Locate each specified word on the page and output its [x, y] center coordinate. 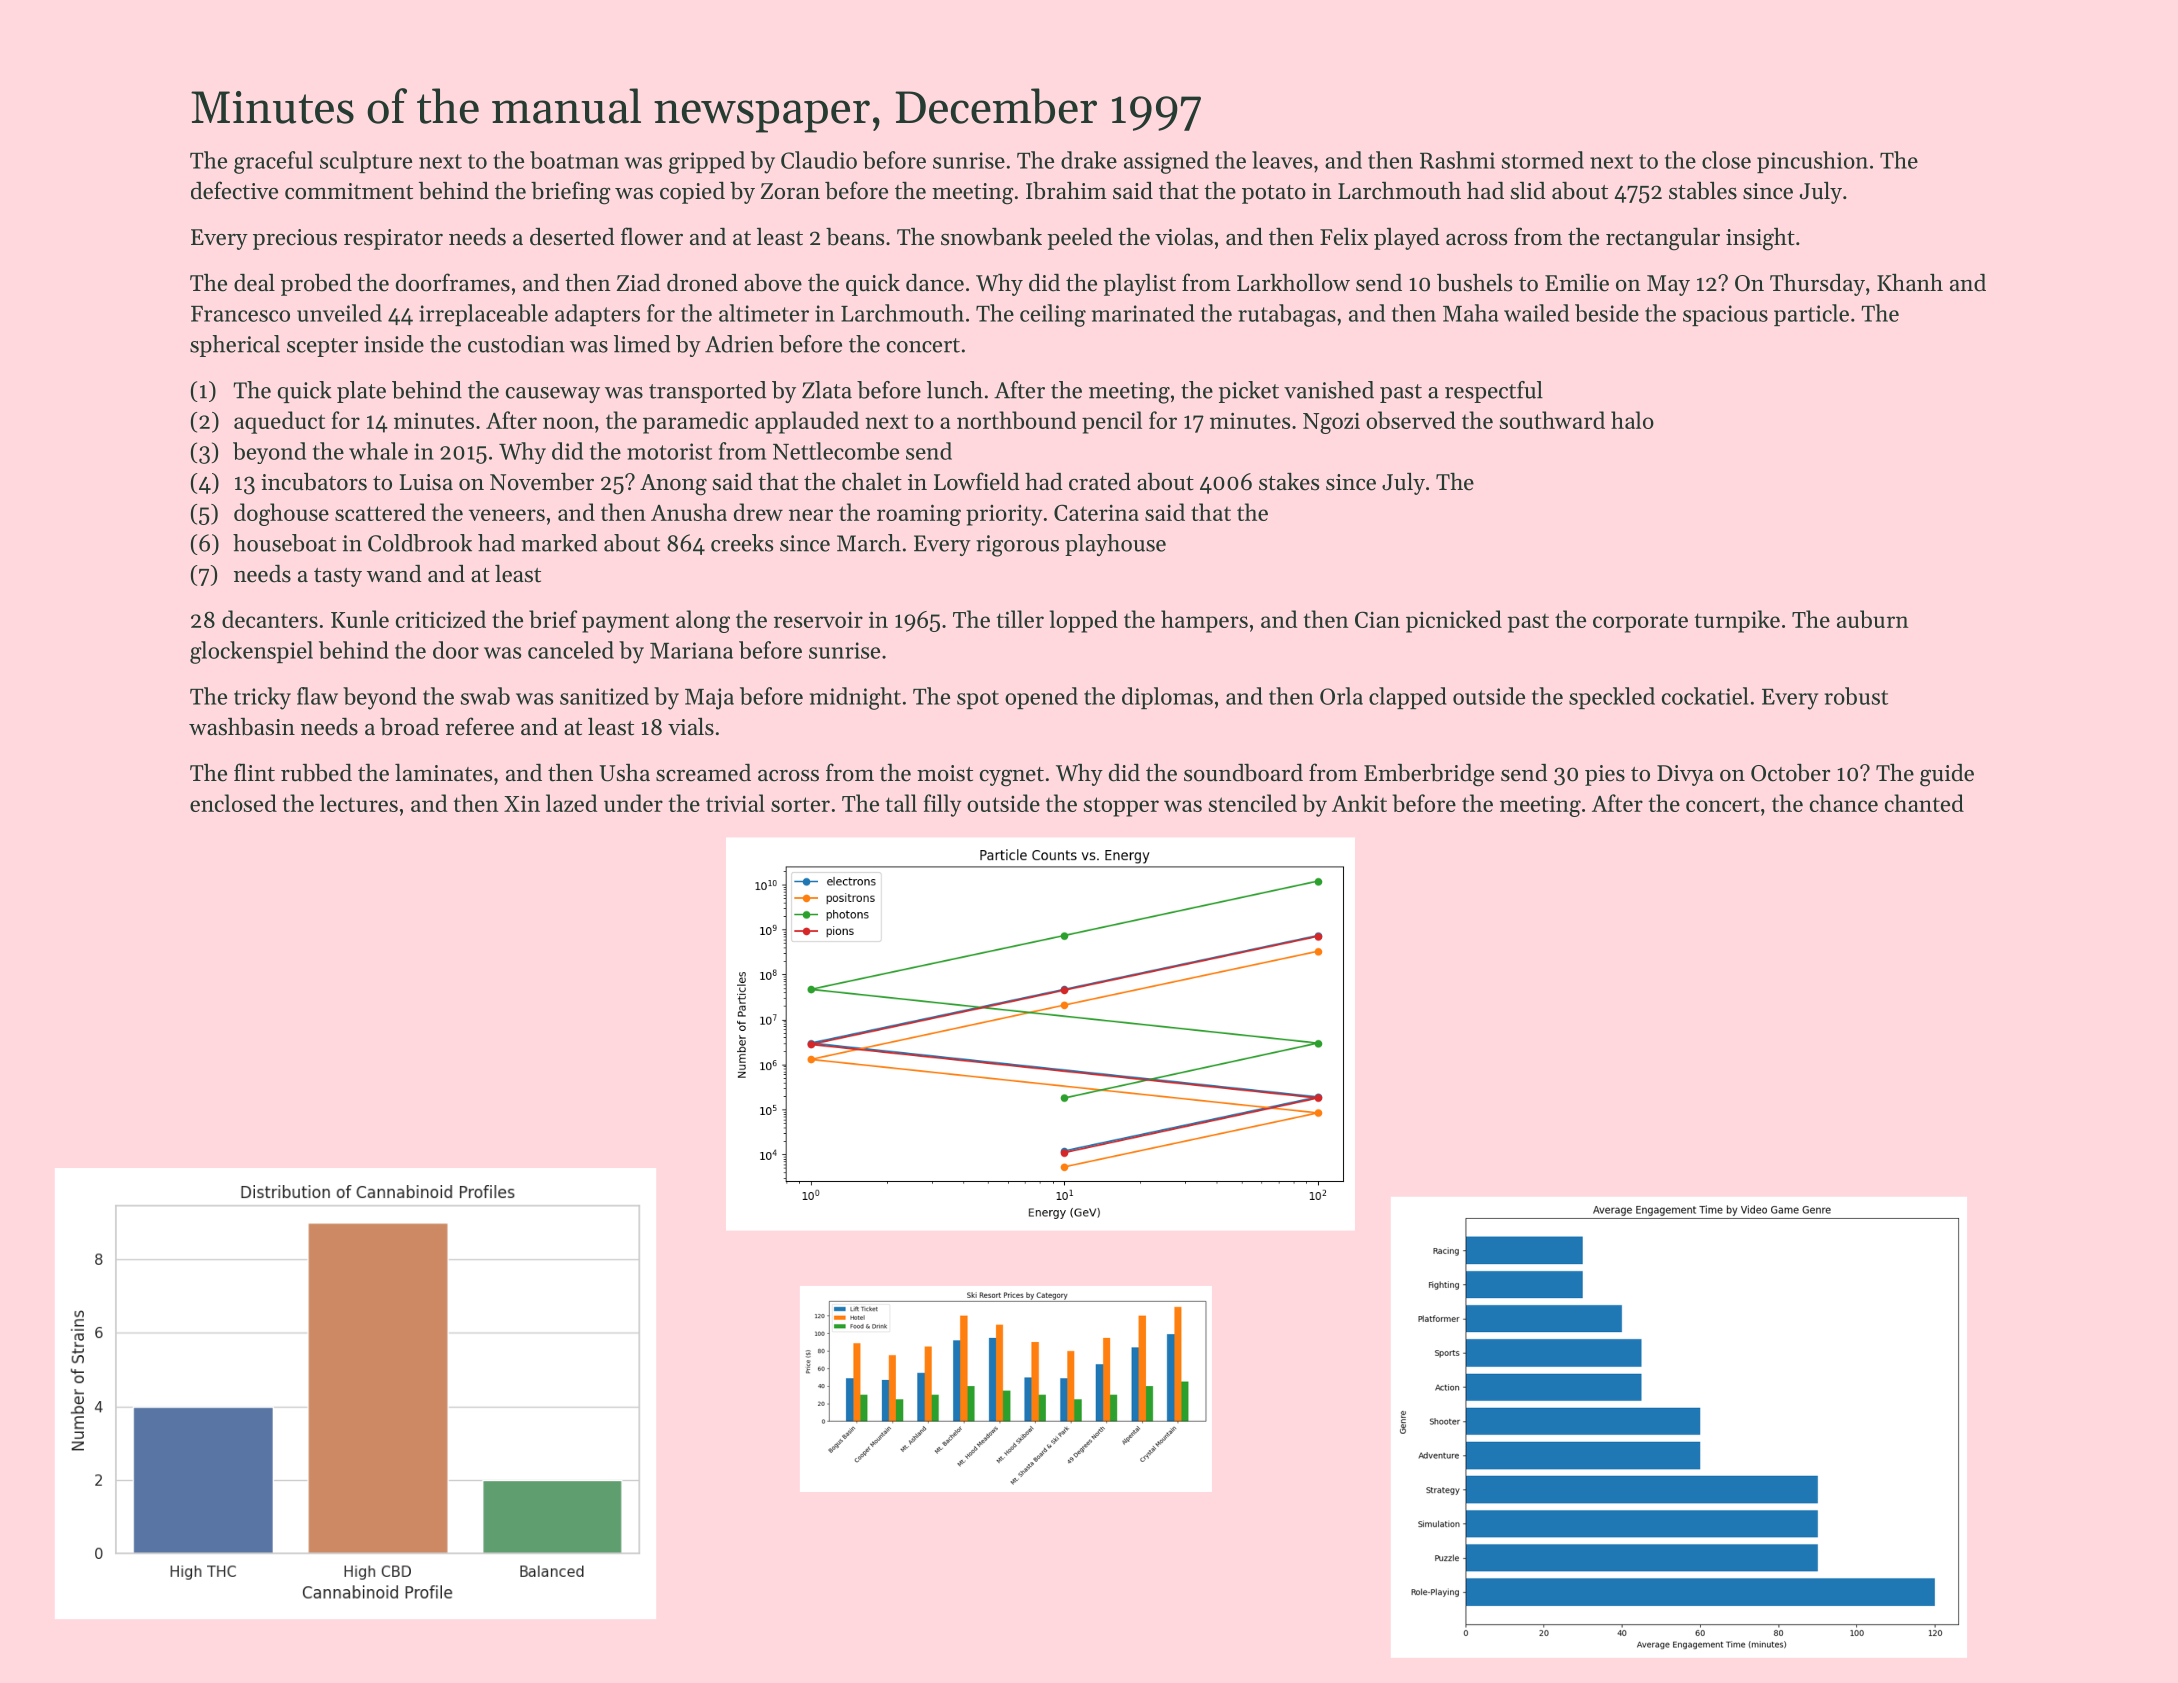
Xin [522, 803]
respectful [1494, 392]
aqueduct [279, 422]
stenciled [1253, 803]
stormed [1543, 160]
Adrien [739, 344]
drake [1089, 160]
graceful [273, 162]
